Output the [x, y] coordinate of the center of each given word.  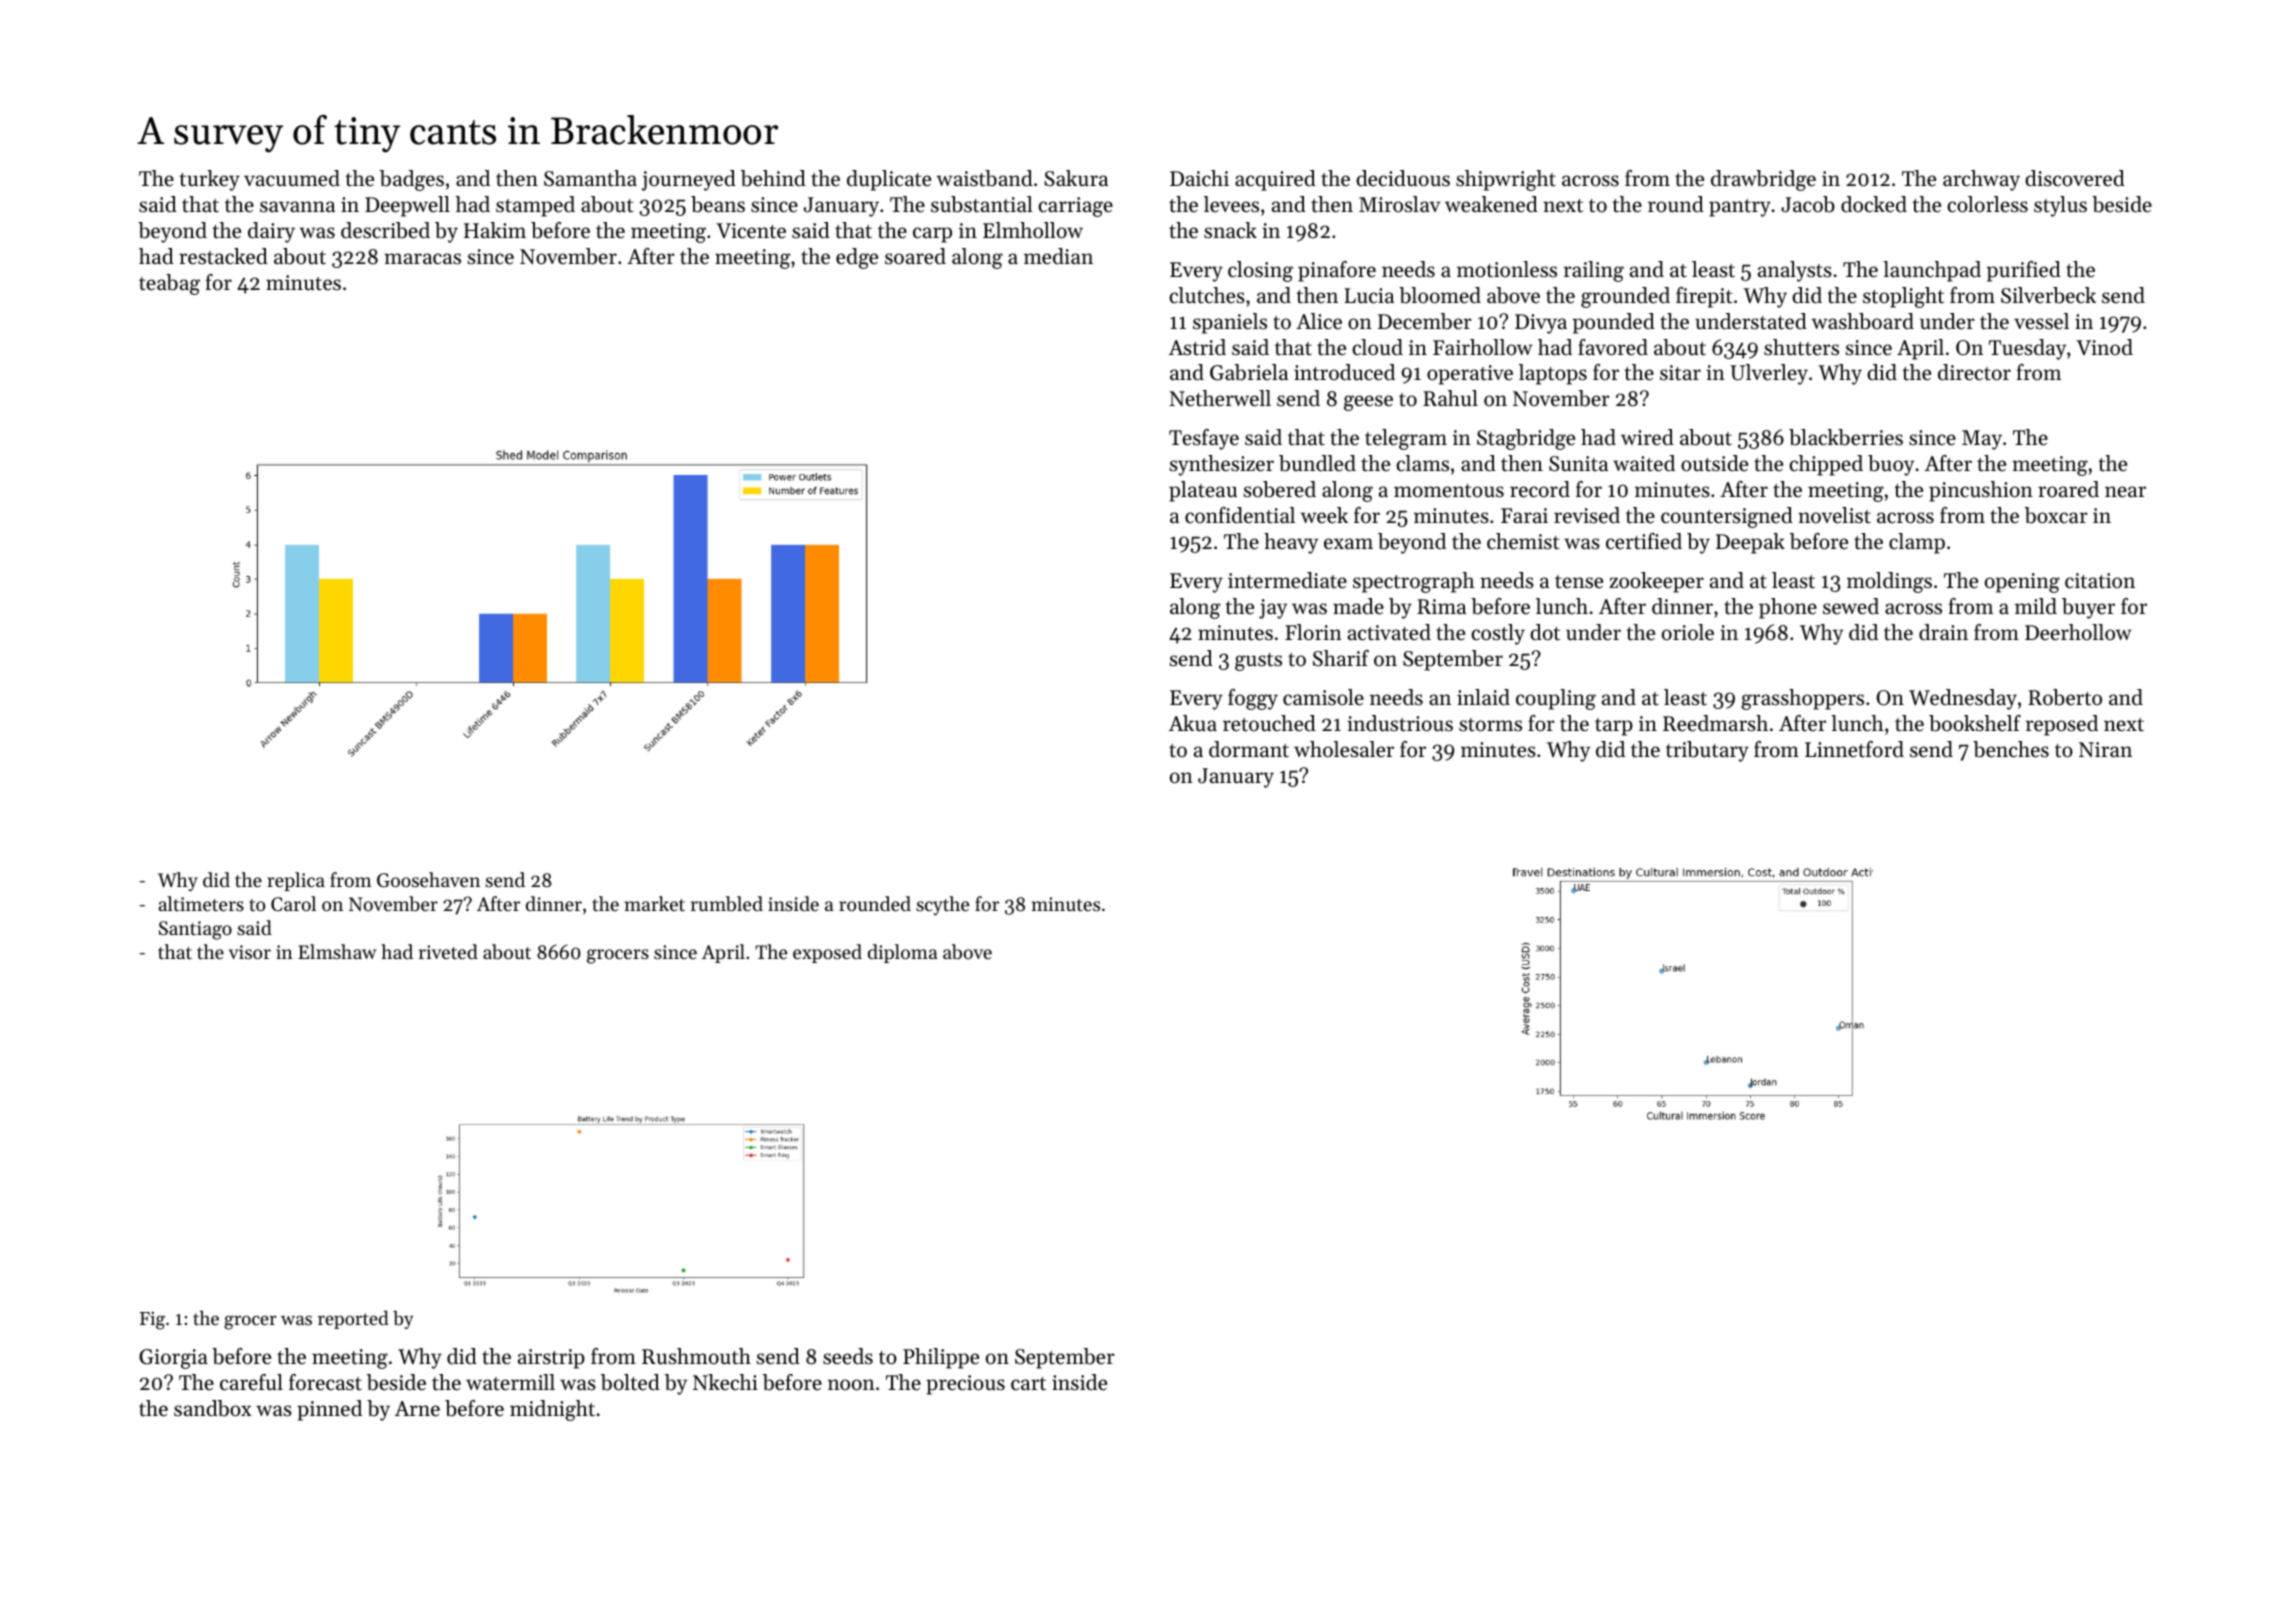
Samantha [590, 178]
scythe [942, 905]
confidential [1240, 515]
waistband [984, 178]
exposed [827, 953]
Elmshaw [337, 951]
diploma [903, 953]
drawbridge [1763, 180]
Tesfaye [1204, 439]
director [1974, 372]
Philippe [941, 1358]
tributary [1707, 751]
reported [353, 1319]
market [655, 903]
